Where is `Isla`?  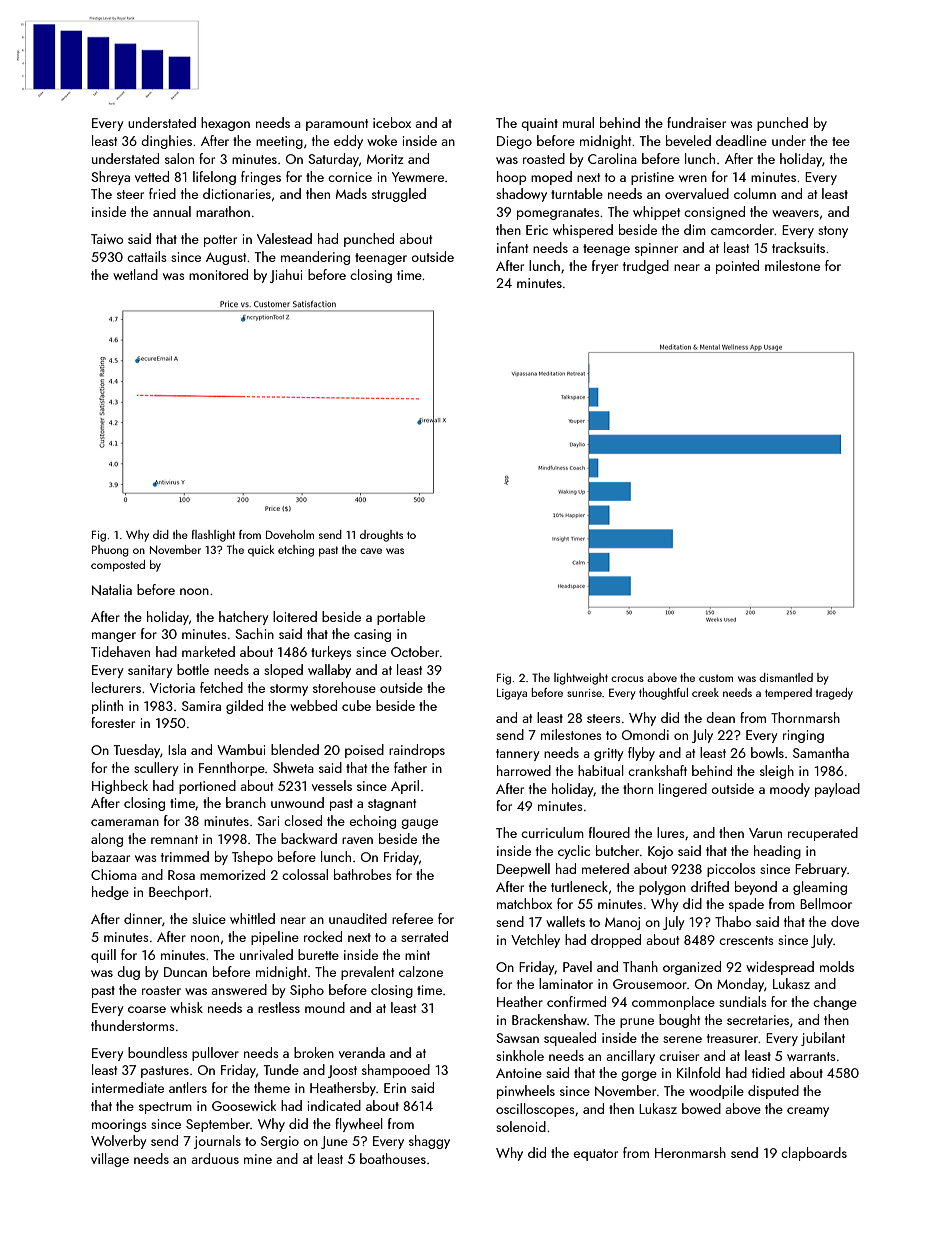 Isla is located at coordinates (177, 749).
